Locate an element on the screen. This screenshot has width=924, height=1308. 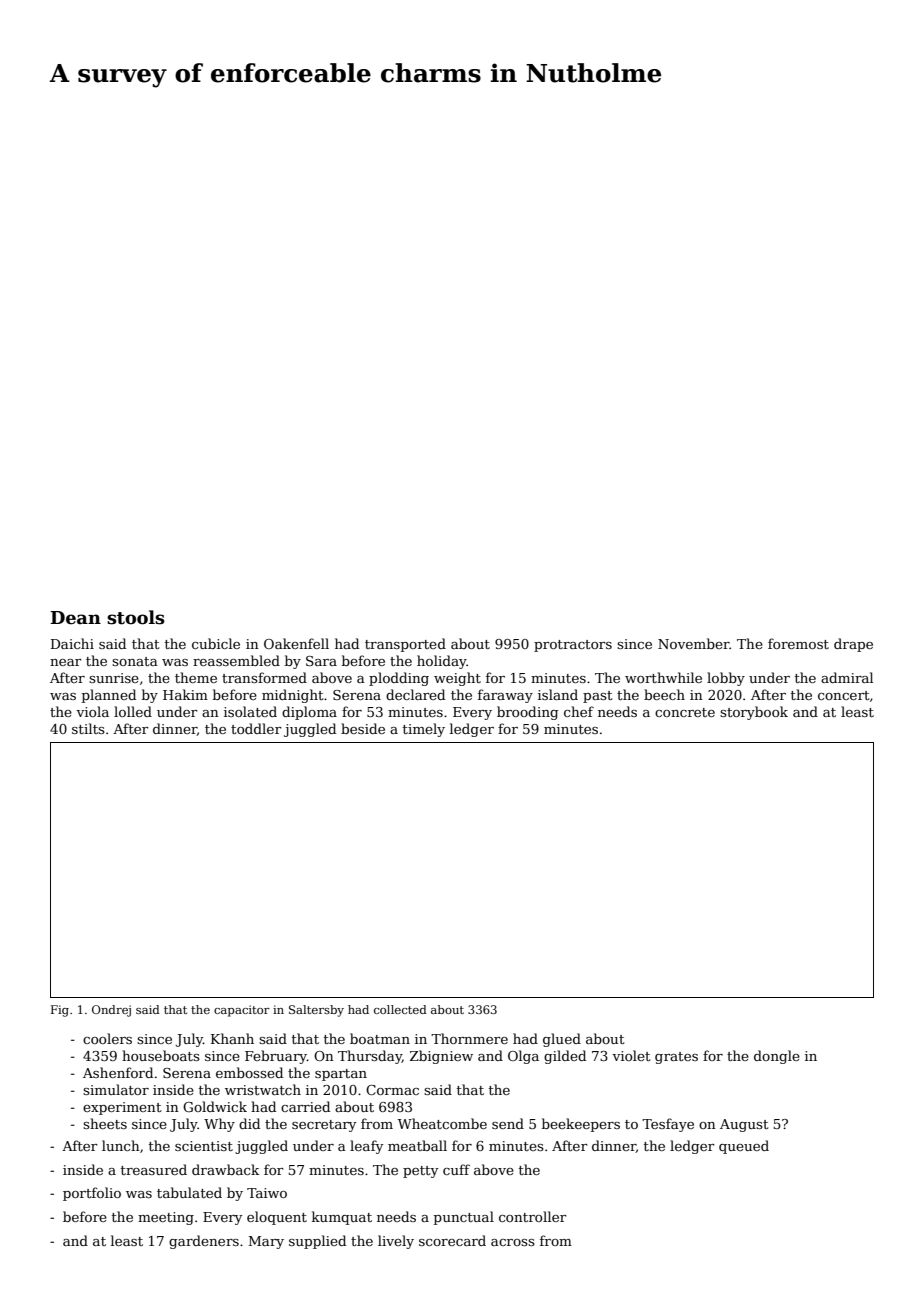
dongle is located at coordinates (777, 1057).
